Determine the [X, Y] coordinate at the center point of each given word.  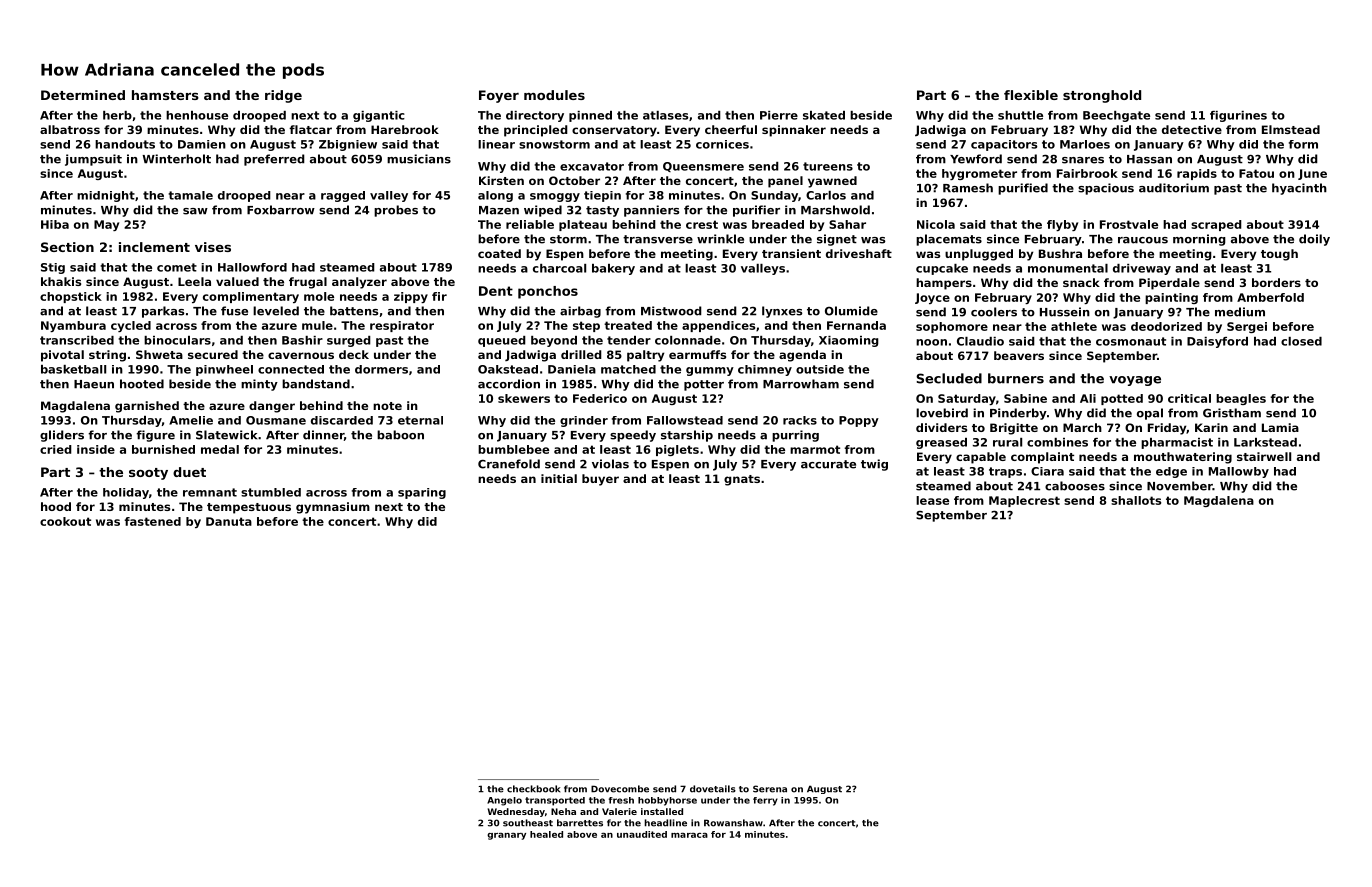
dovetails [713, 789]
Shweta [159, 354]
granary [506, 836]
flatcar [310, 129]
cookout [65, 521]
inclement [154, 247]
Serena [770, 789]
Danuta [229, 521]
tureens [828, 166]
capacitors [1004, 145]
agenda [802, 356]
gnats [742, 480]
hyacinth [1299, 189]
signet [837, 240]
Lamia [1280, 427]
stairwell [1264, 456]
